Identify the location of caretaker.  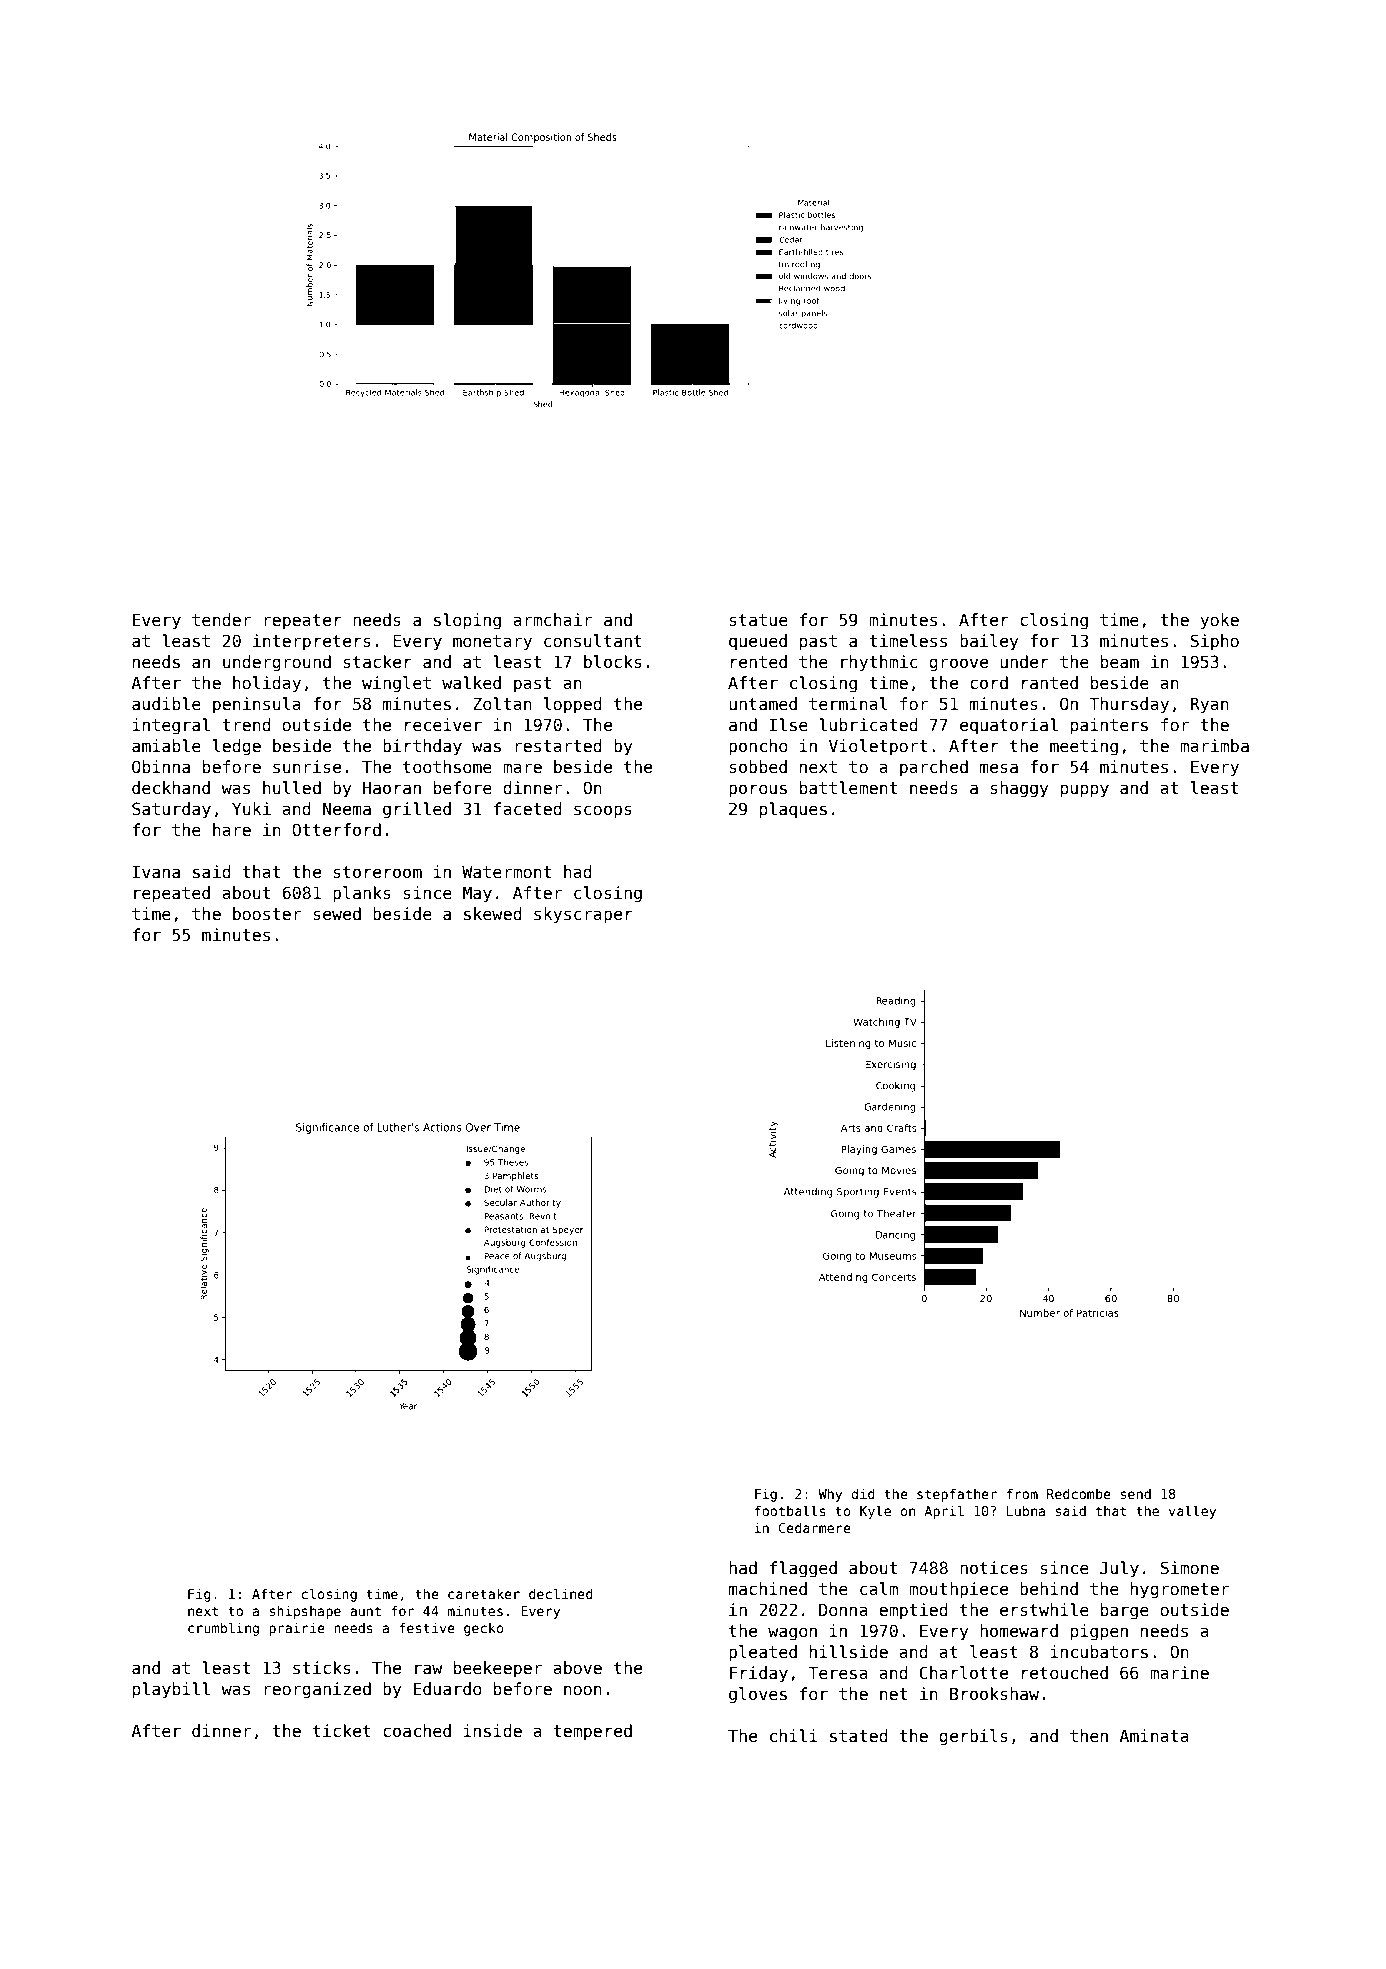
(484, 1593).
